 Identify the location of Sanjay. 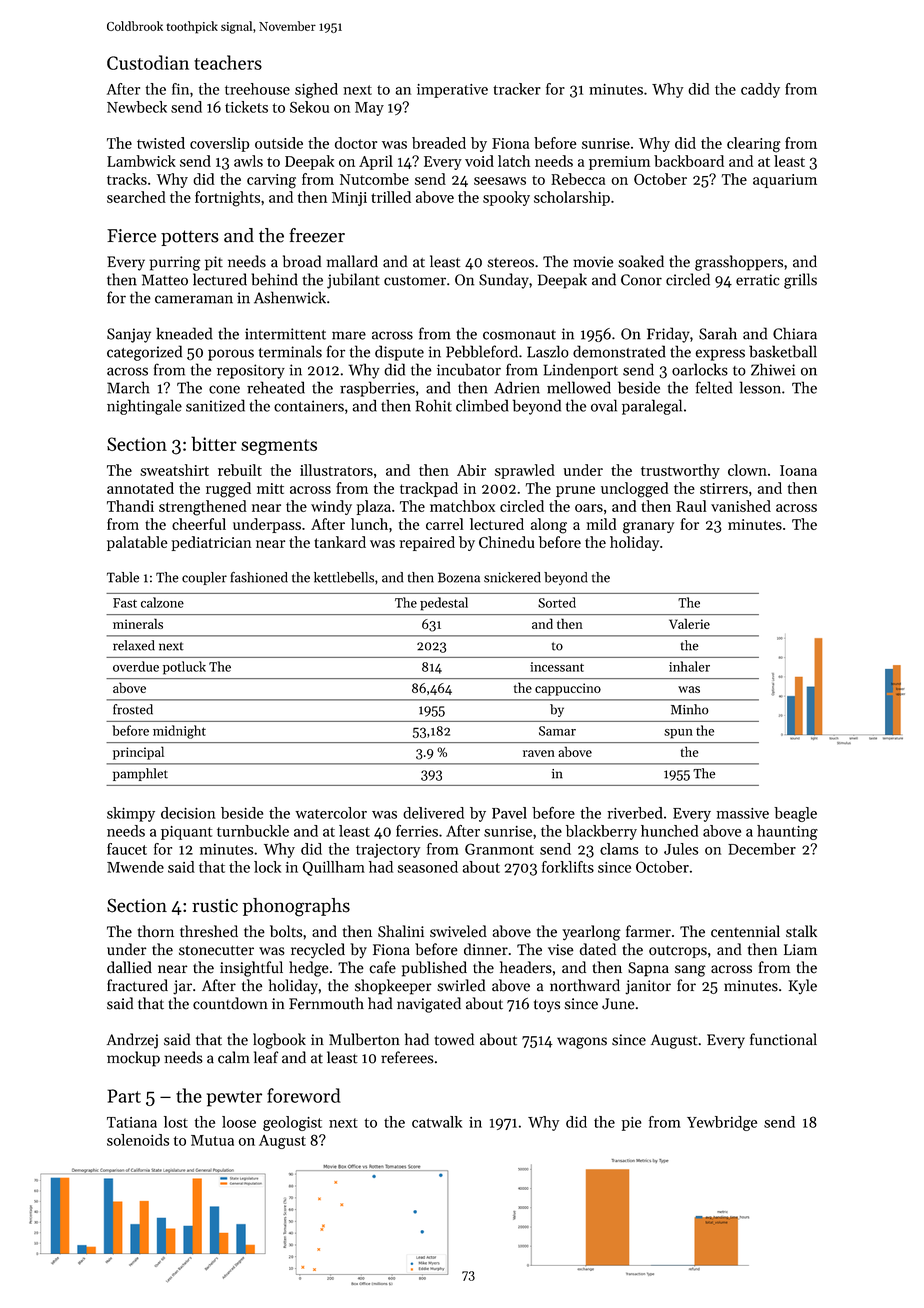
(129, 335).
